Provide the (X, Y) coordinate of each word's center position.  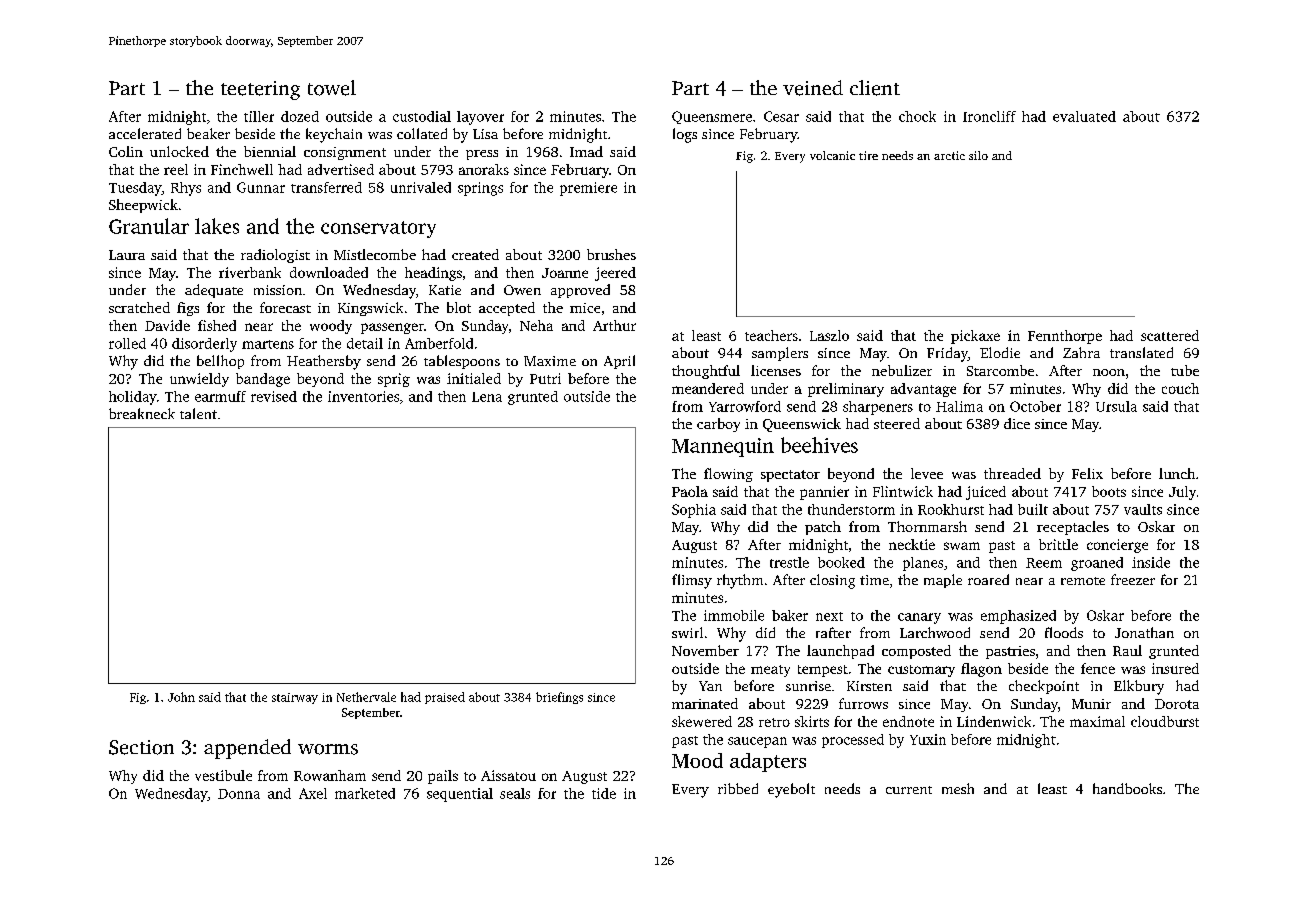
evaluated (1084, 116)
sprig (394, 380)
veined (813, 88)
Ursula (1116, 406)
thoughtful (706, 372)
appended (247, 749)
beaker (208, 133)
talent (198, 413)
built (1033, 509)
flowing (728, 475)
